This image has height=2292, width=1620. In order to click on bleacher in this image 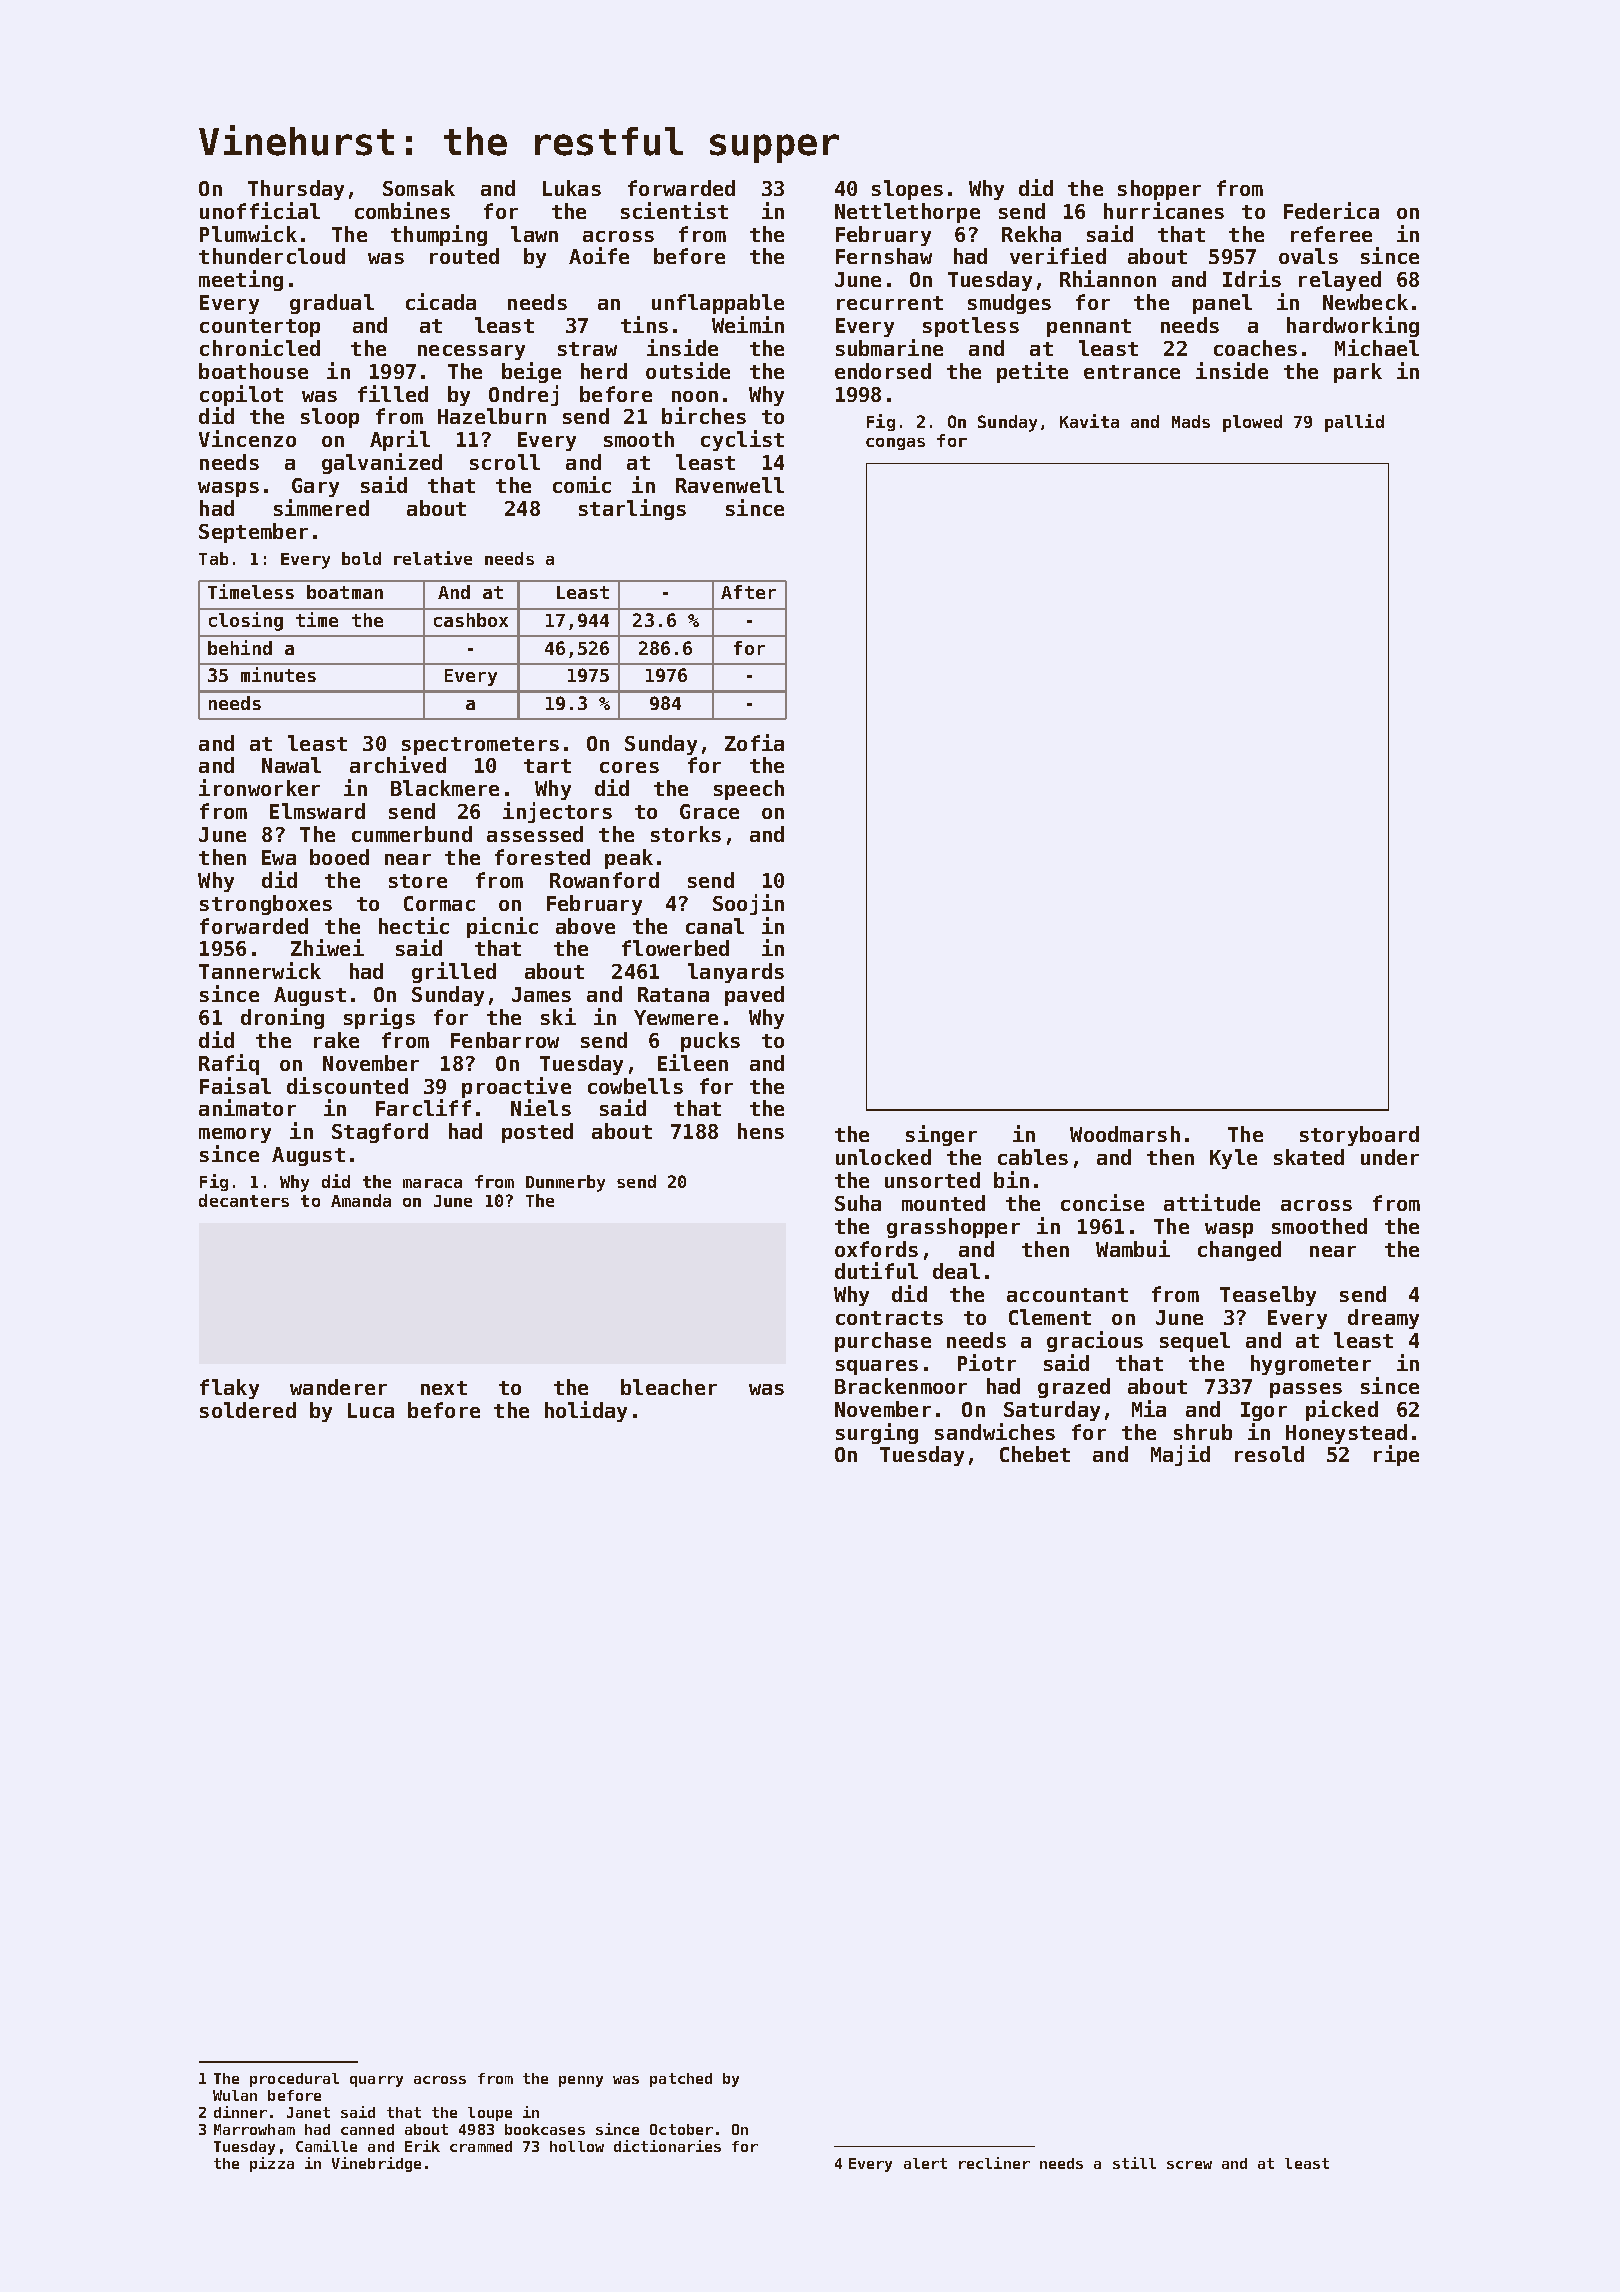, I will do `click(669, 1387)`.
